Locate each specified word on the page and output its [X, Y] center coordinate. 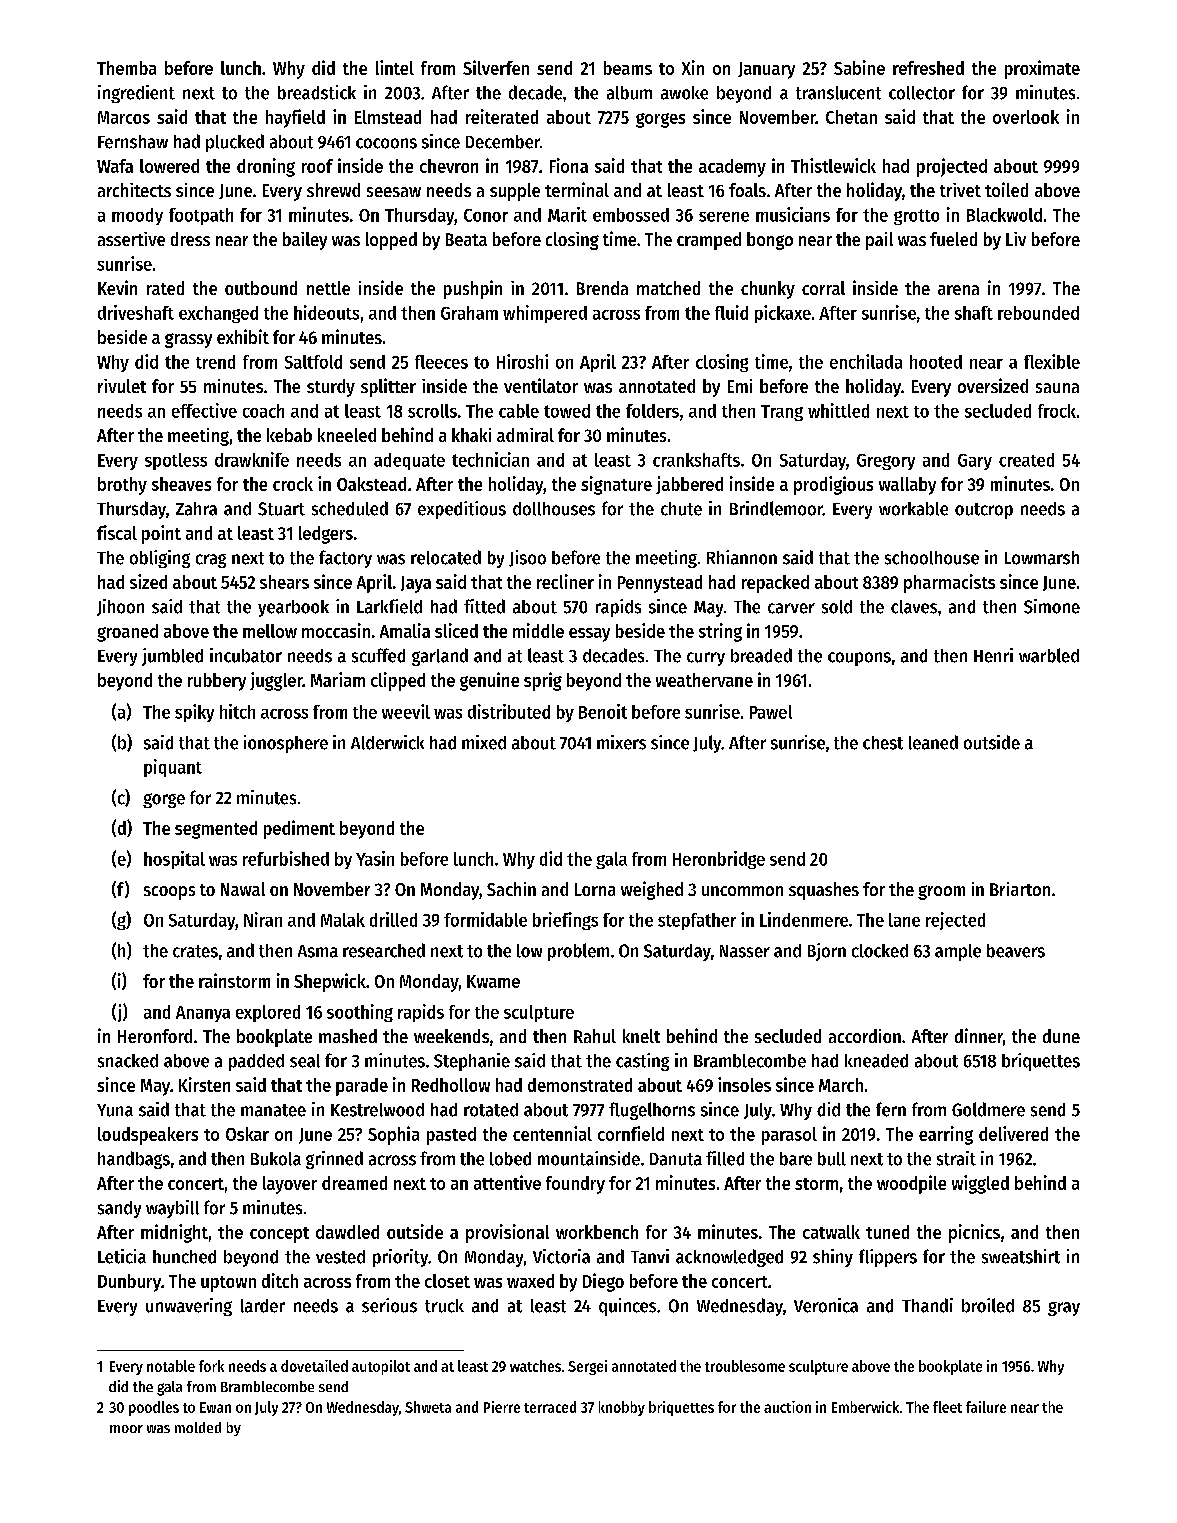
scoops [169, 893]
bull [832, 1159]
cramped [709, 241]
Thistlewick [833, 165]
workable [913, 509]
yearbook [293, 608]
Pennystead [660, 584]
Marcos [124, 117]
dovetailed [314, 1366]
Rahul [595, 1036]
